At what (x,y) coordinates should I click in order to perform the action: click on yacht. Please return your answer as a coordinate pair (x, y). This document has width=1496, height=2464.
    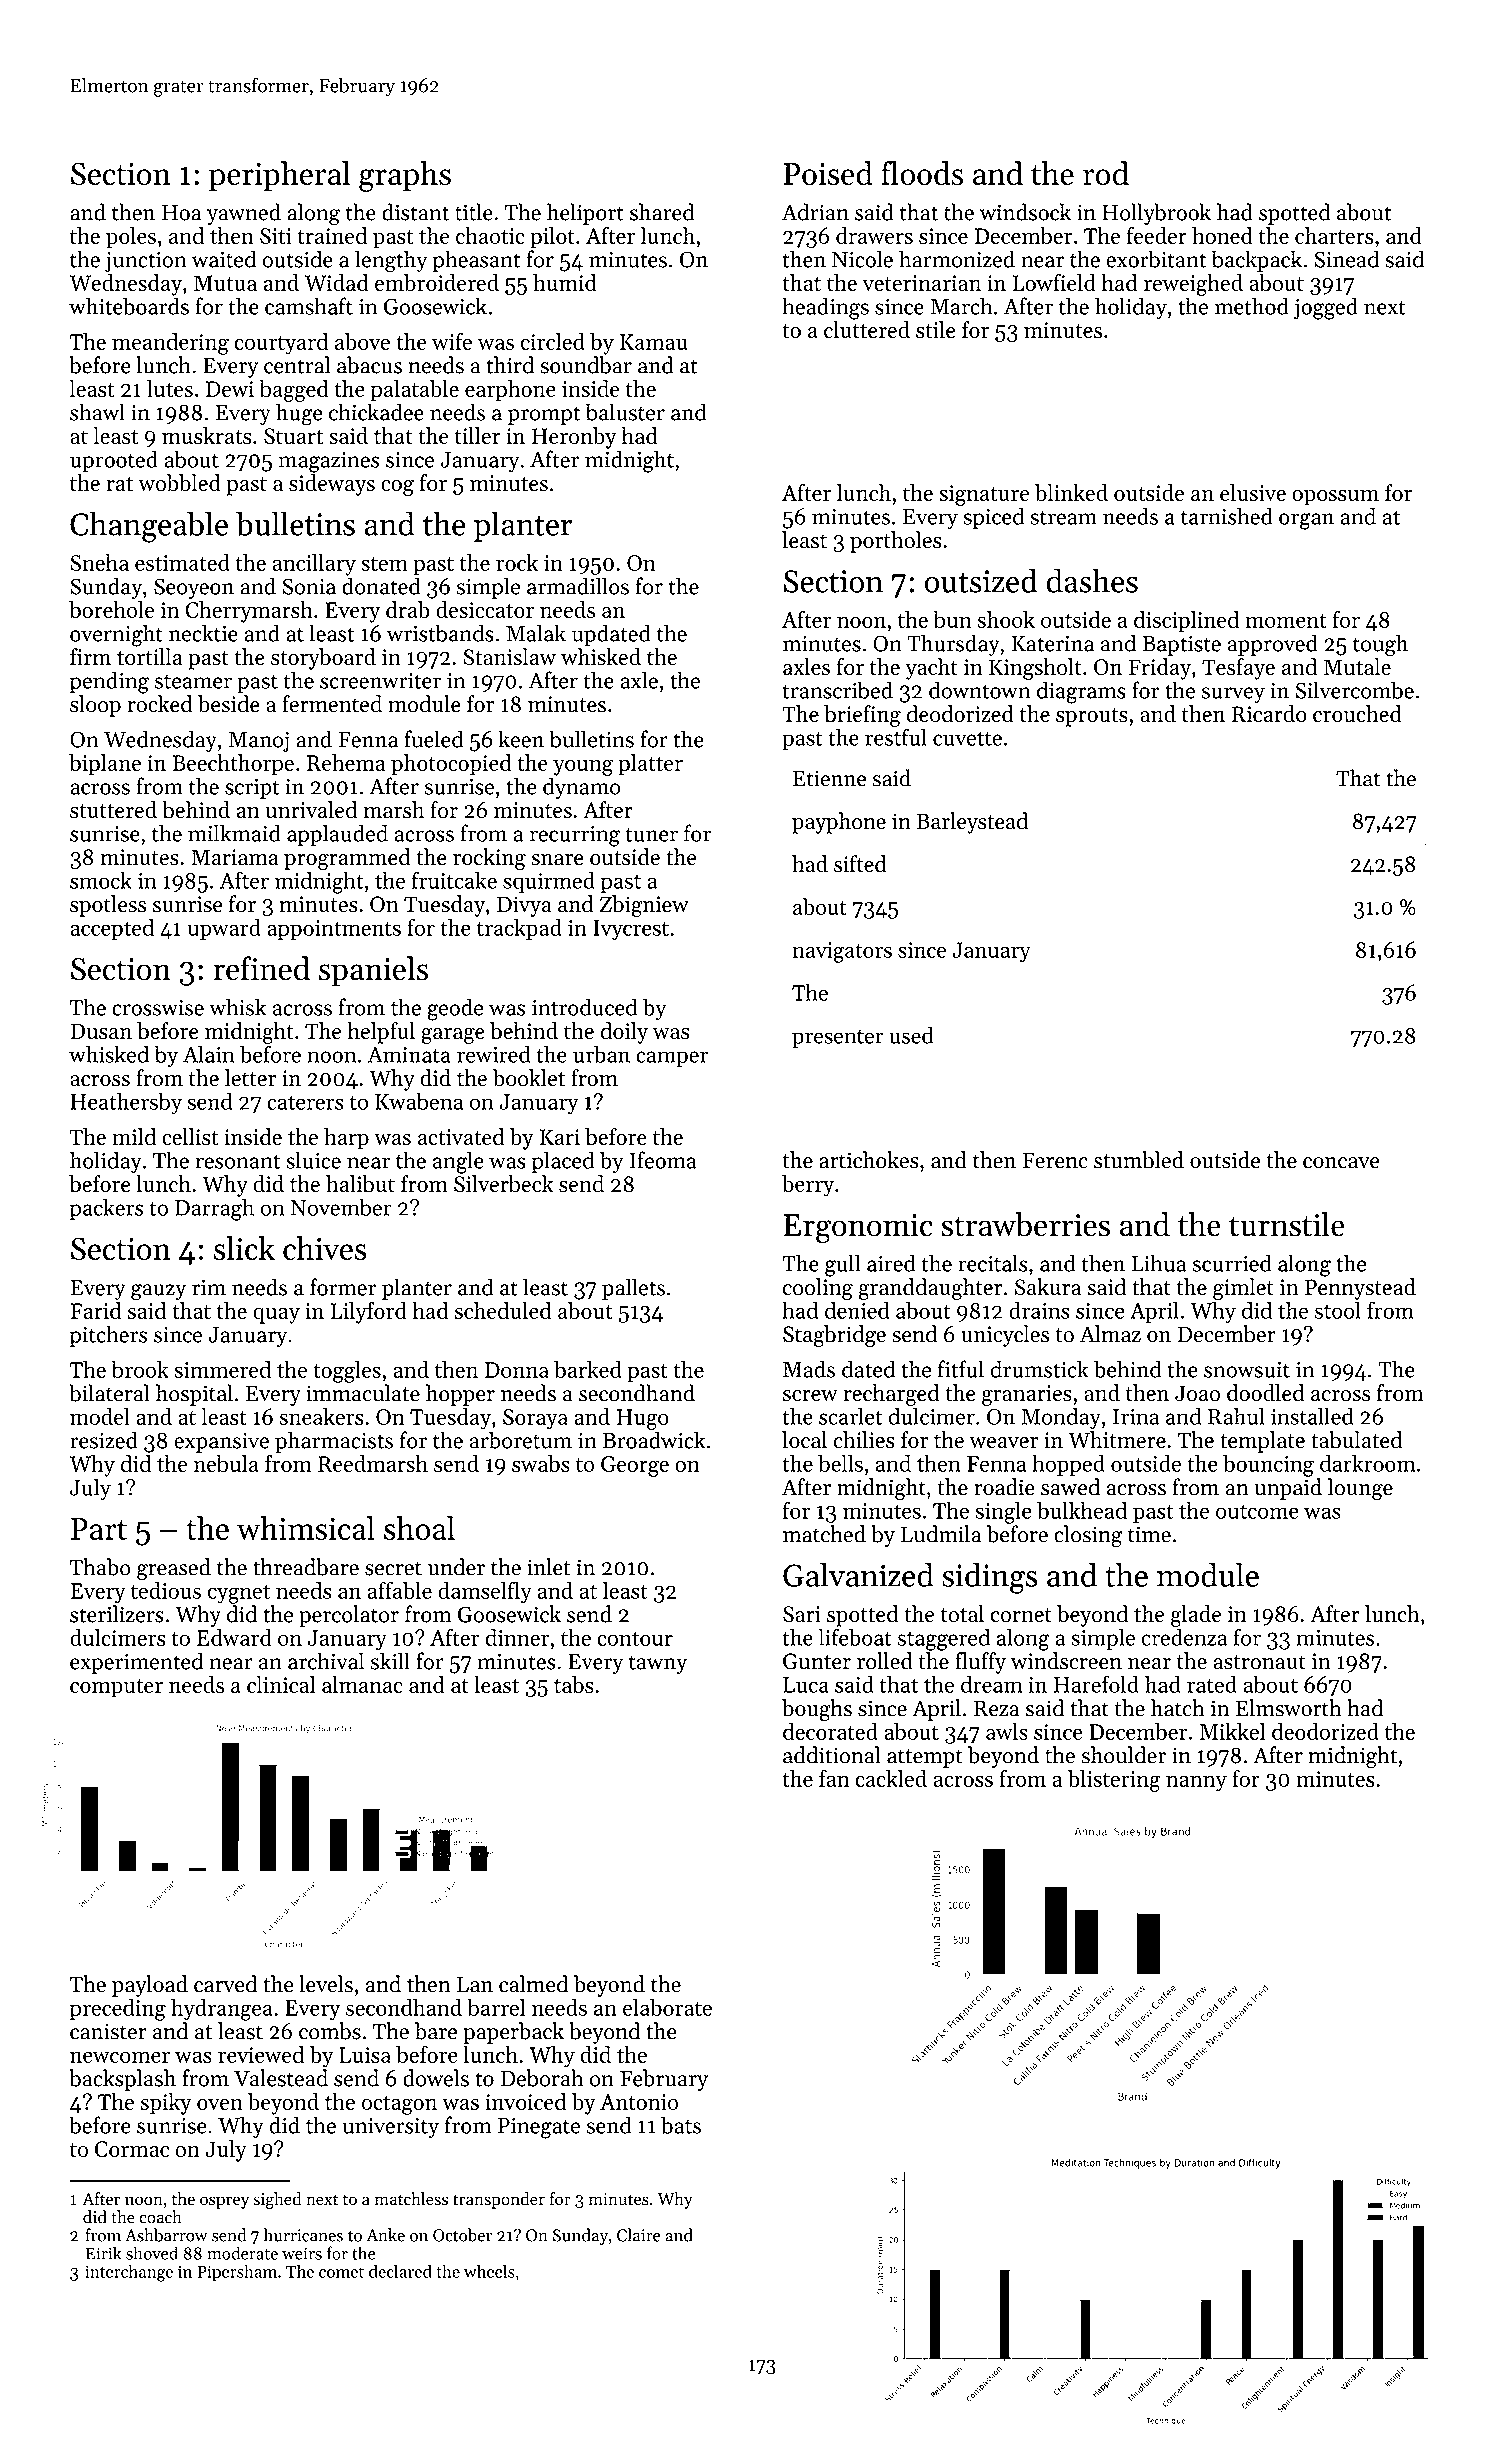
    Looking at the image, I should click on (931, 669).
